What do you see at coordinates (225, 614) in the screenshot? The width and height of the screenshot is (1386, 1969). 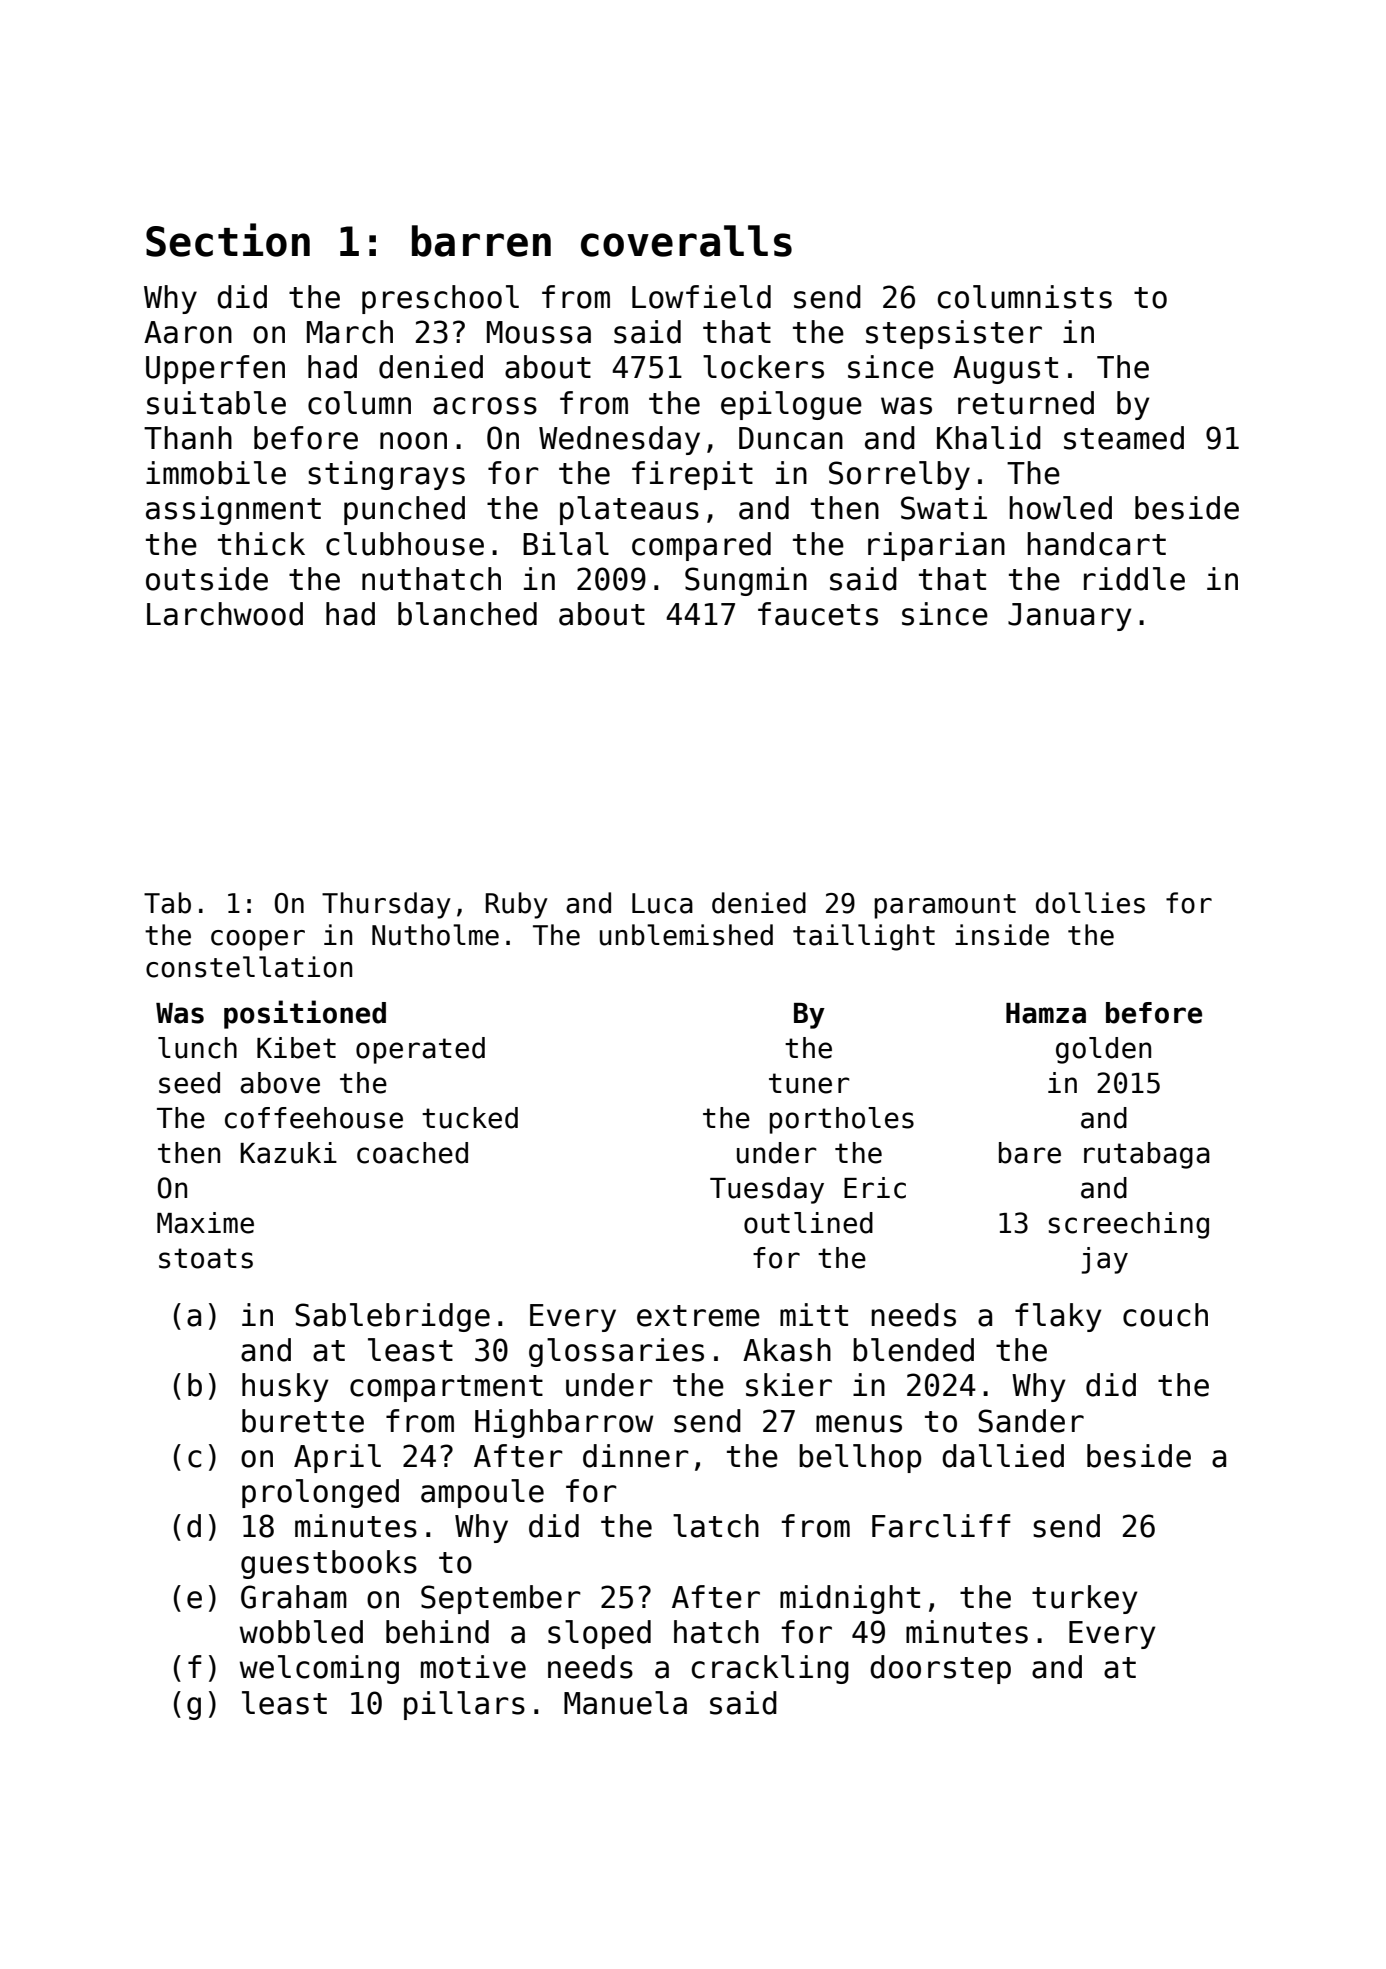 I see `Larchwood` at bounding box center [225, 614].
